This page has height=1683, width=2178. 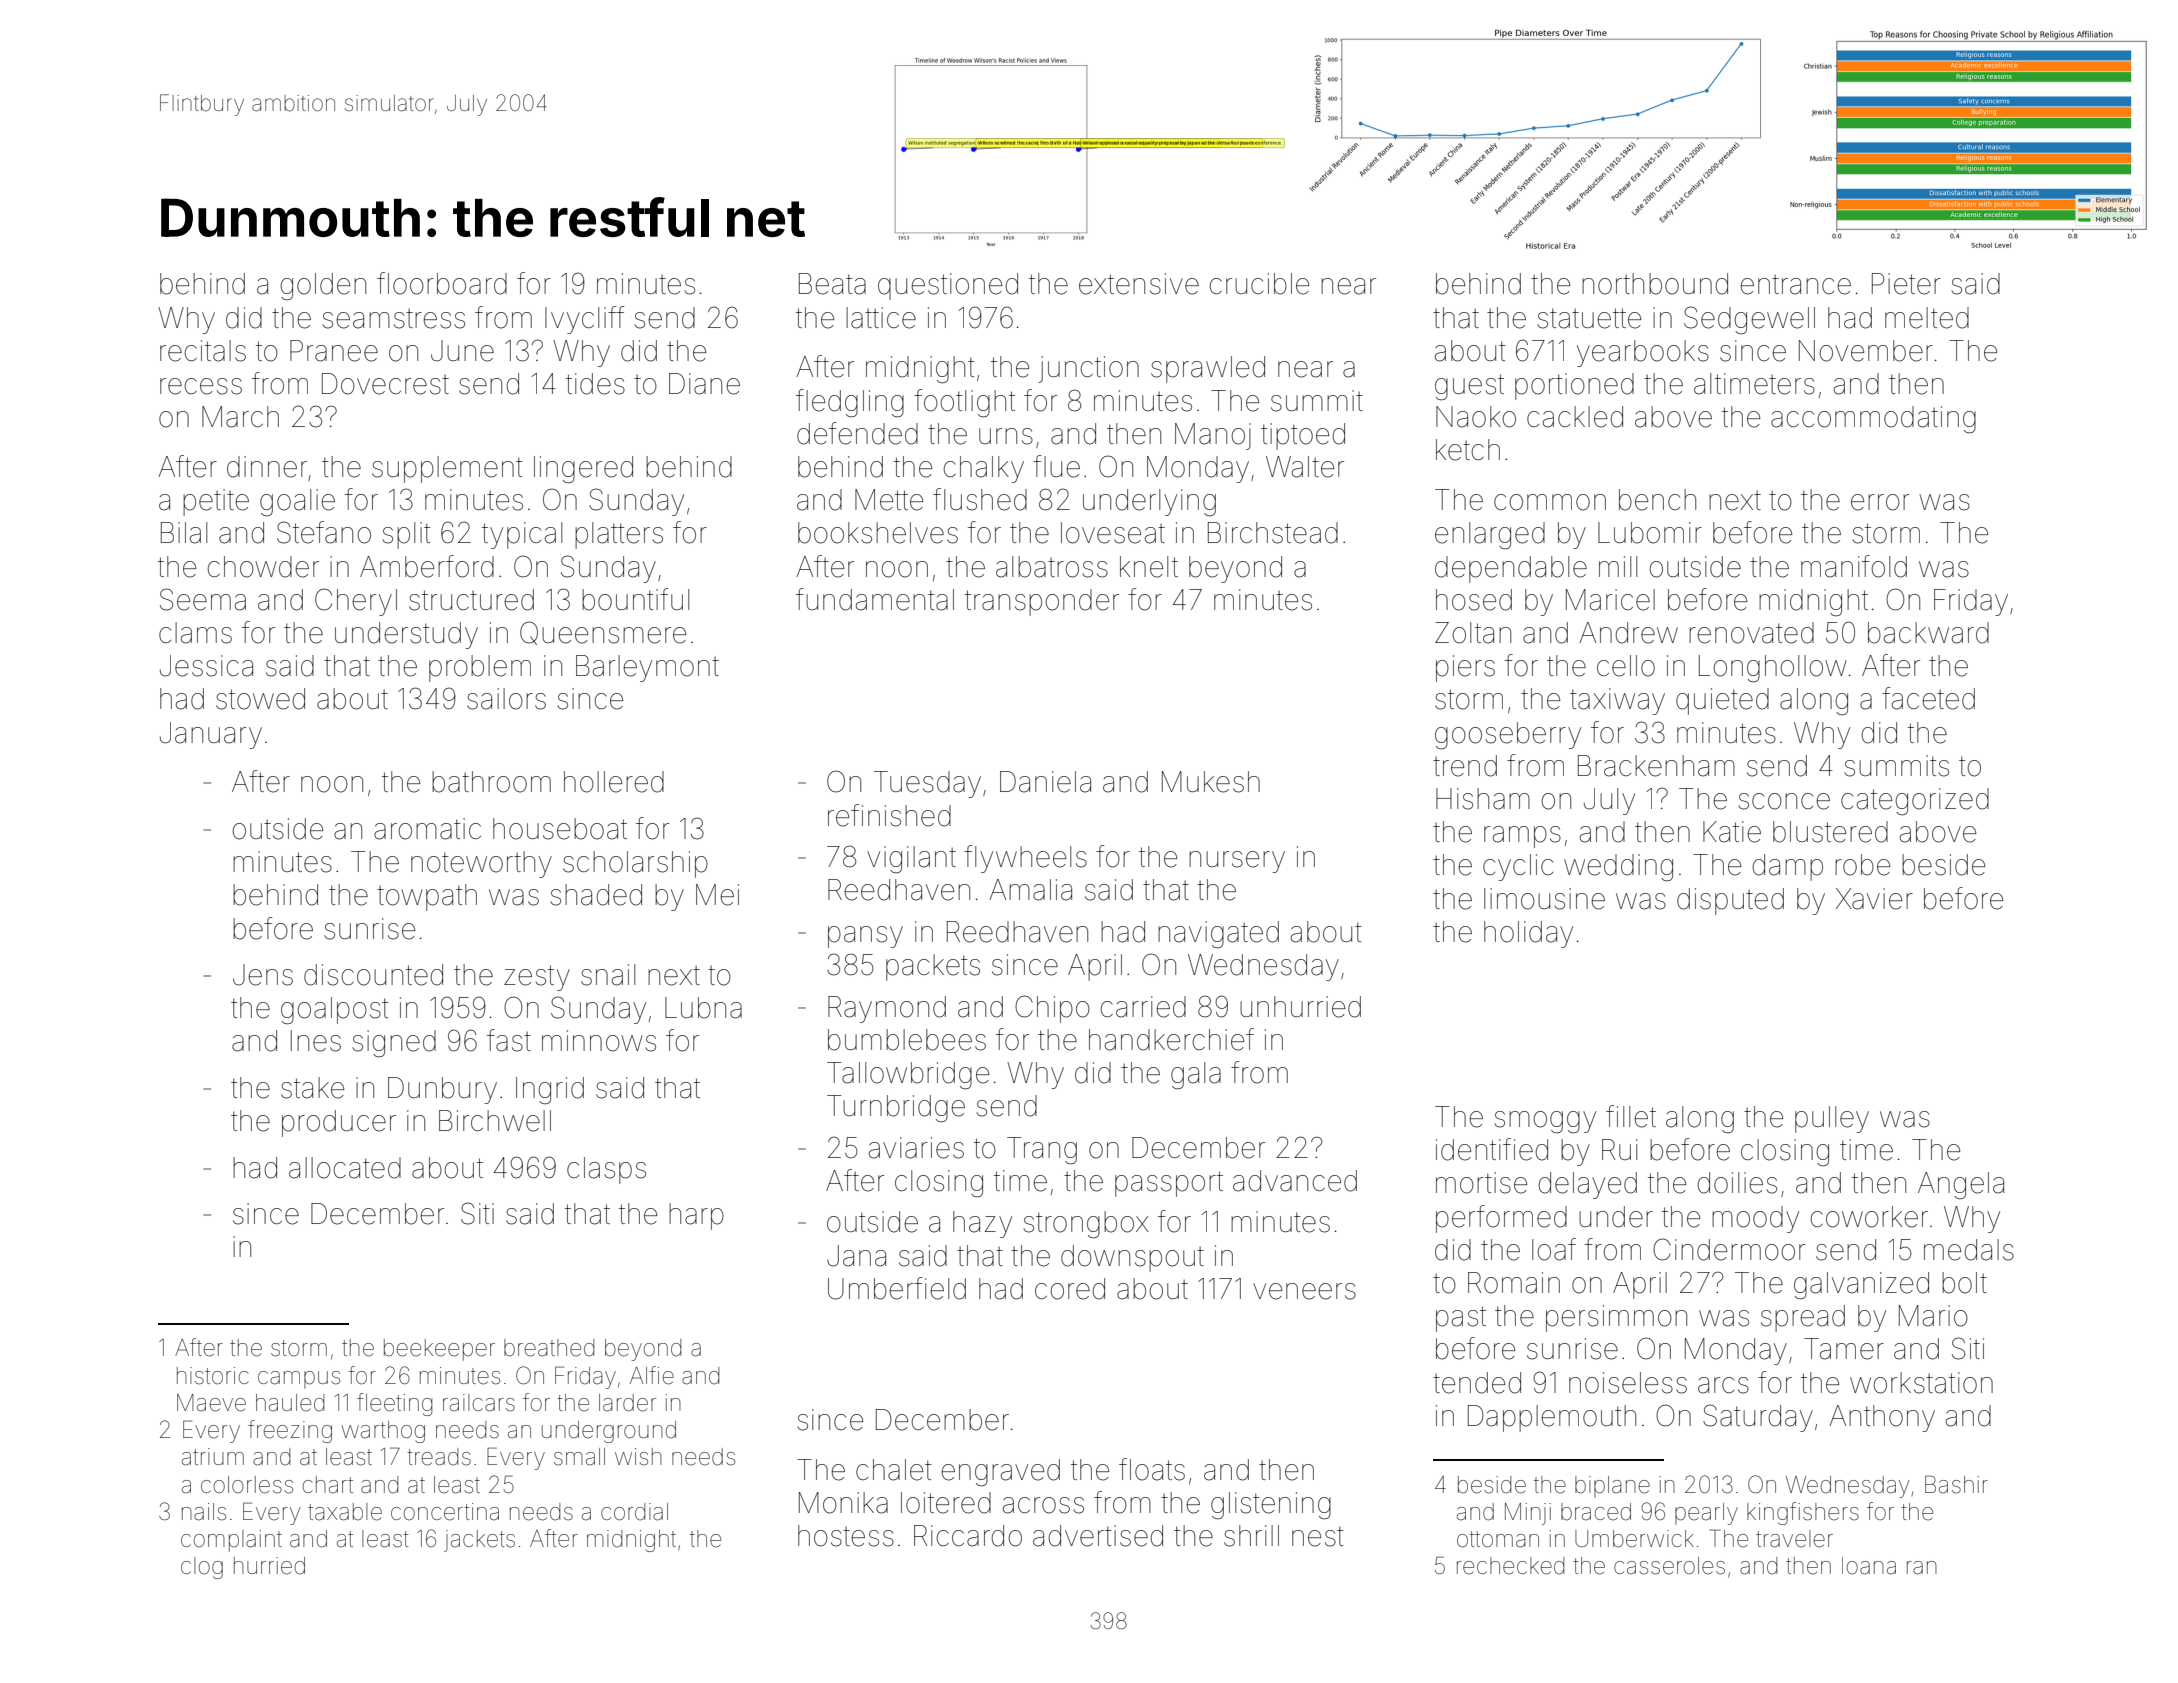 I want to click on taxiway, so click(x=1617, y=701).
